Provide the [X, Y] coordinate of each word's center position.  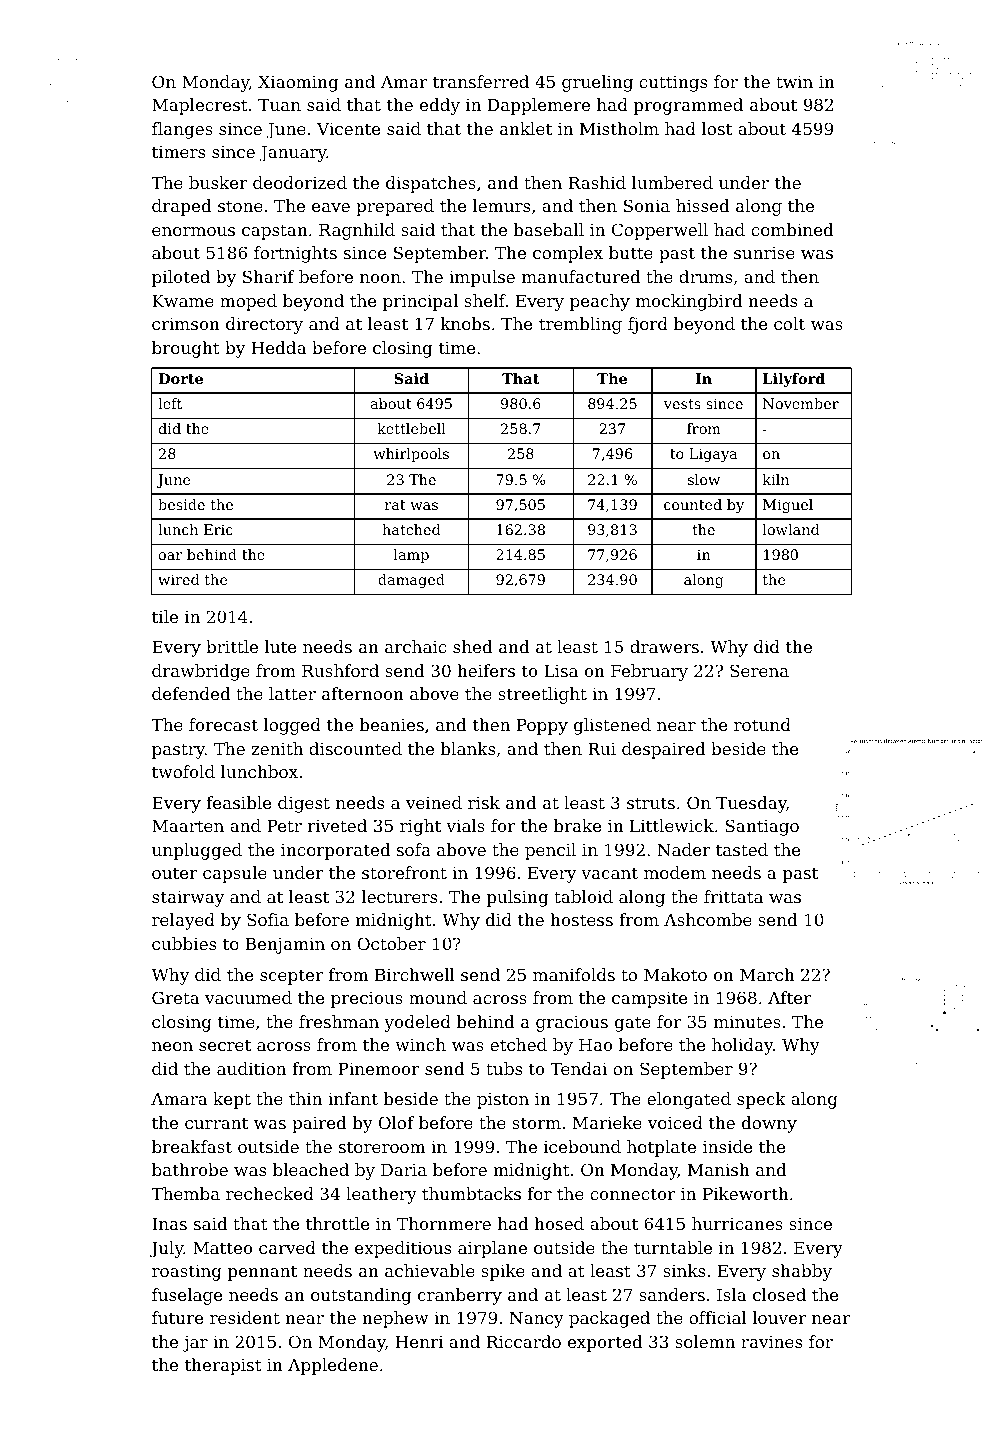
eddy [440, 106]
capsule [235, 874]
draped [181, 207]
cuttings [673, 84]
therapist [223, 1366]
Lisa [561, 670]
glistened [612, 726]
